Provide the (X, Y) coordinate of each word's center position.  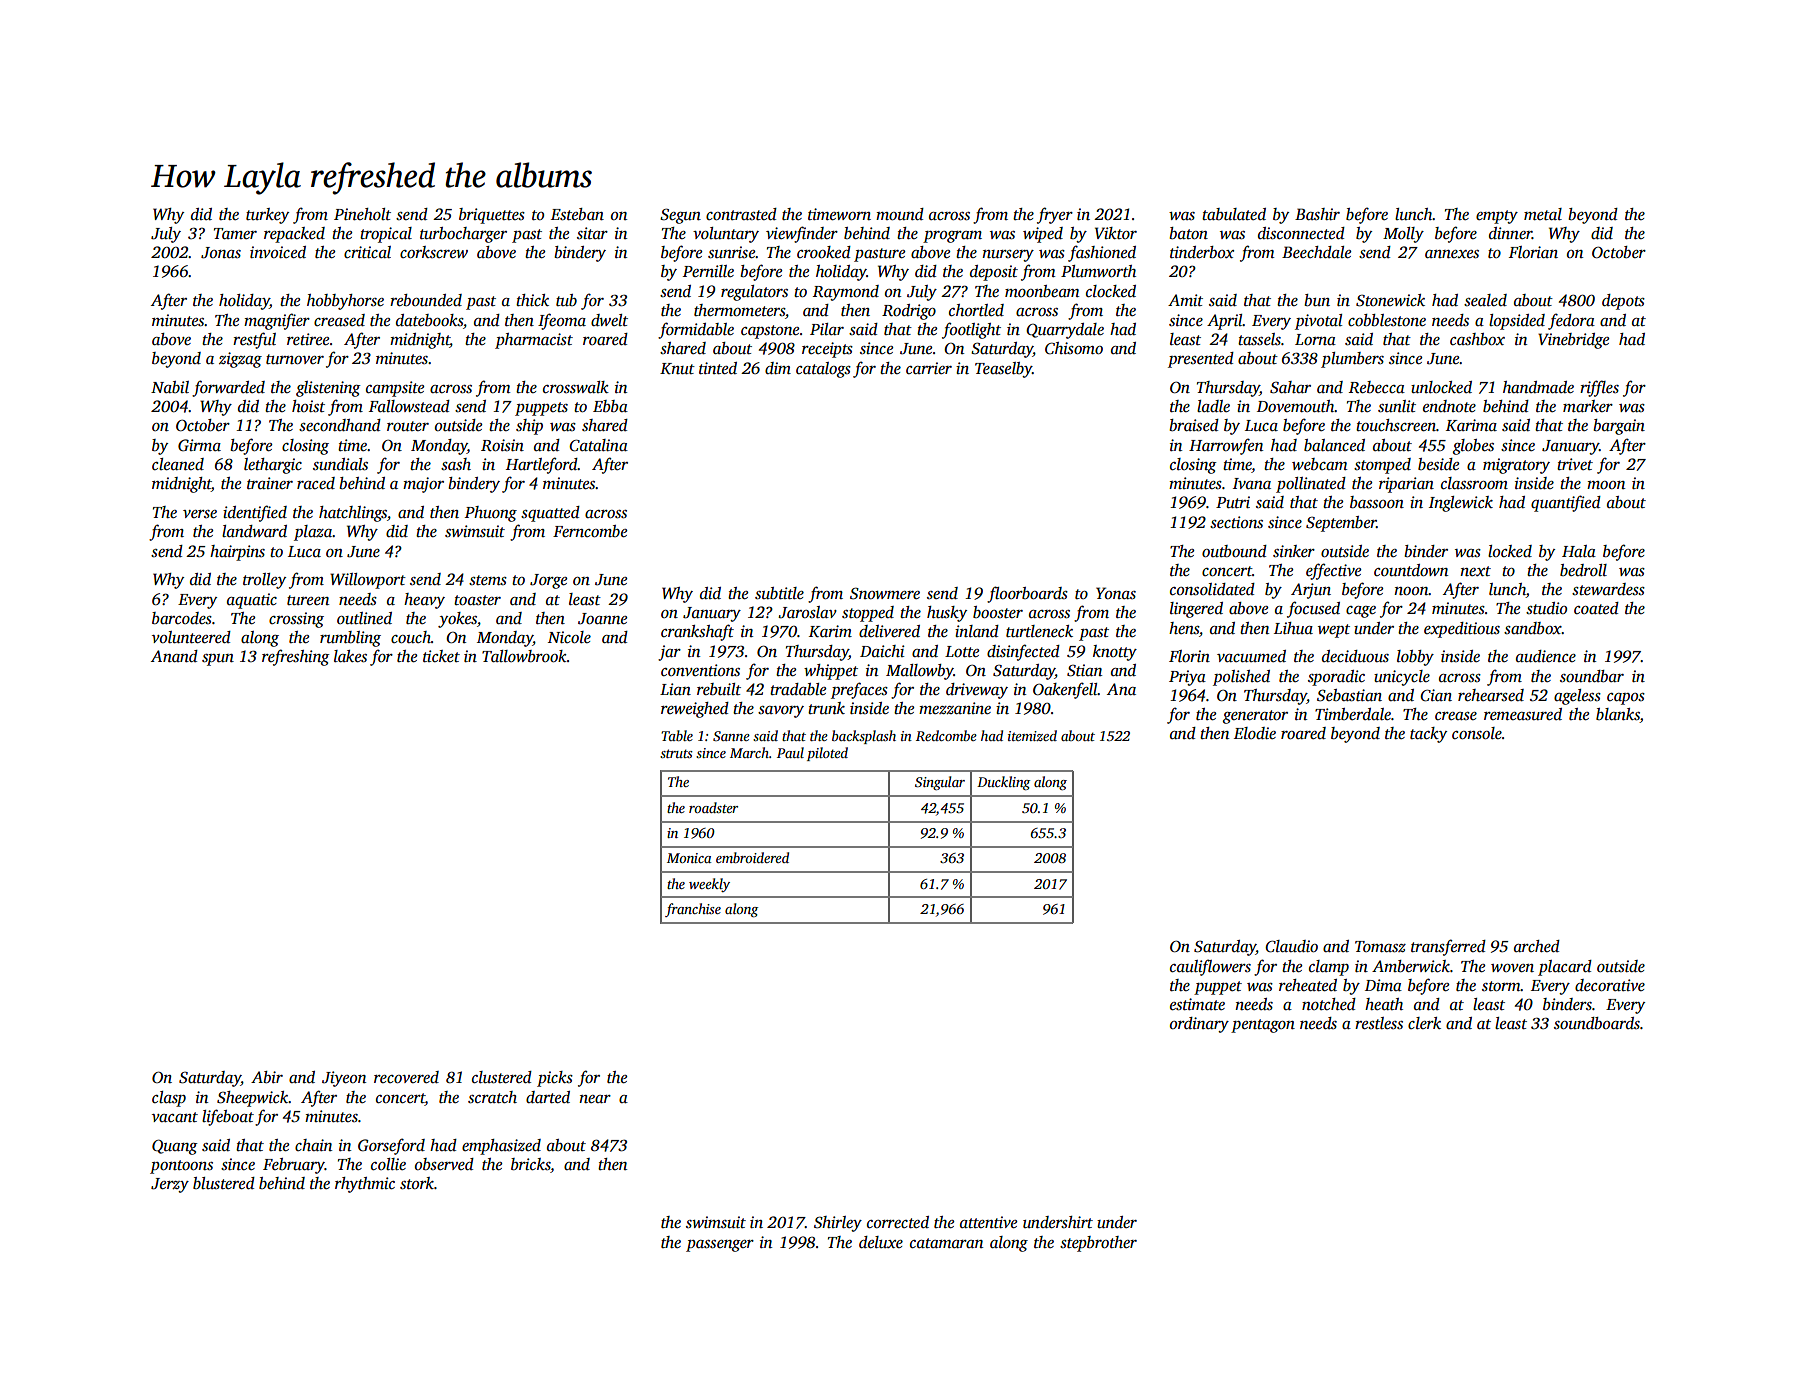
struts (676, 753)
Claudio (1291, 946)
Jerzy (170, 1185)
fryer (1055, 215)
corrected (898, 1222)
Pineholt (362, 214)
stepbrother (1098, 1244)
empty (1497, 217)
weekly (709, 885)
